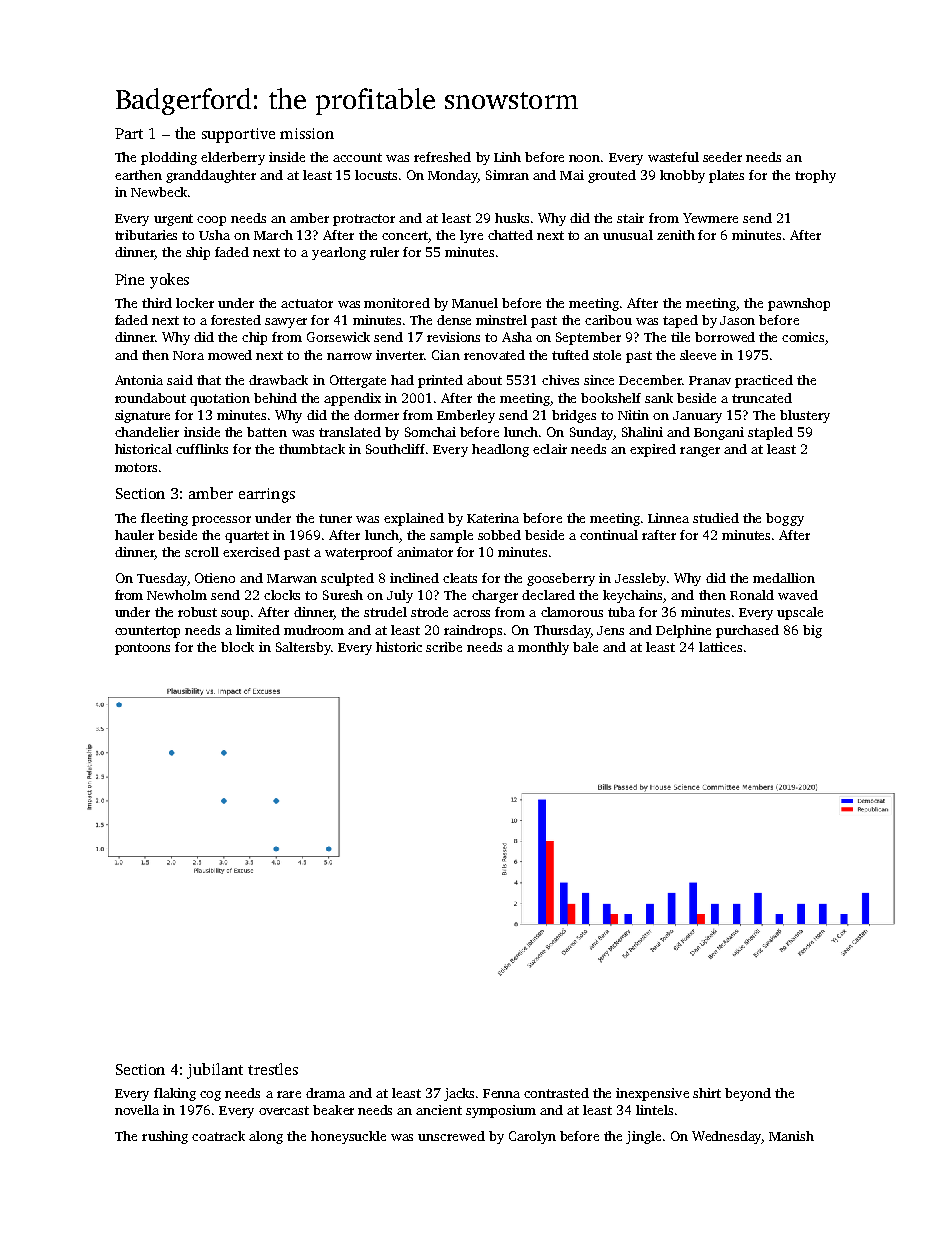 This screenshot has height=1233, width=952. Describe the element at coordinates (169, 158) in the screenshot. I see `plodding` at that location.
